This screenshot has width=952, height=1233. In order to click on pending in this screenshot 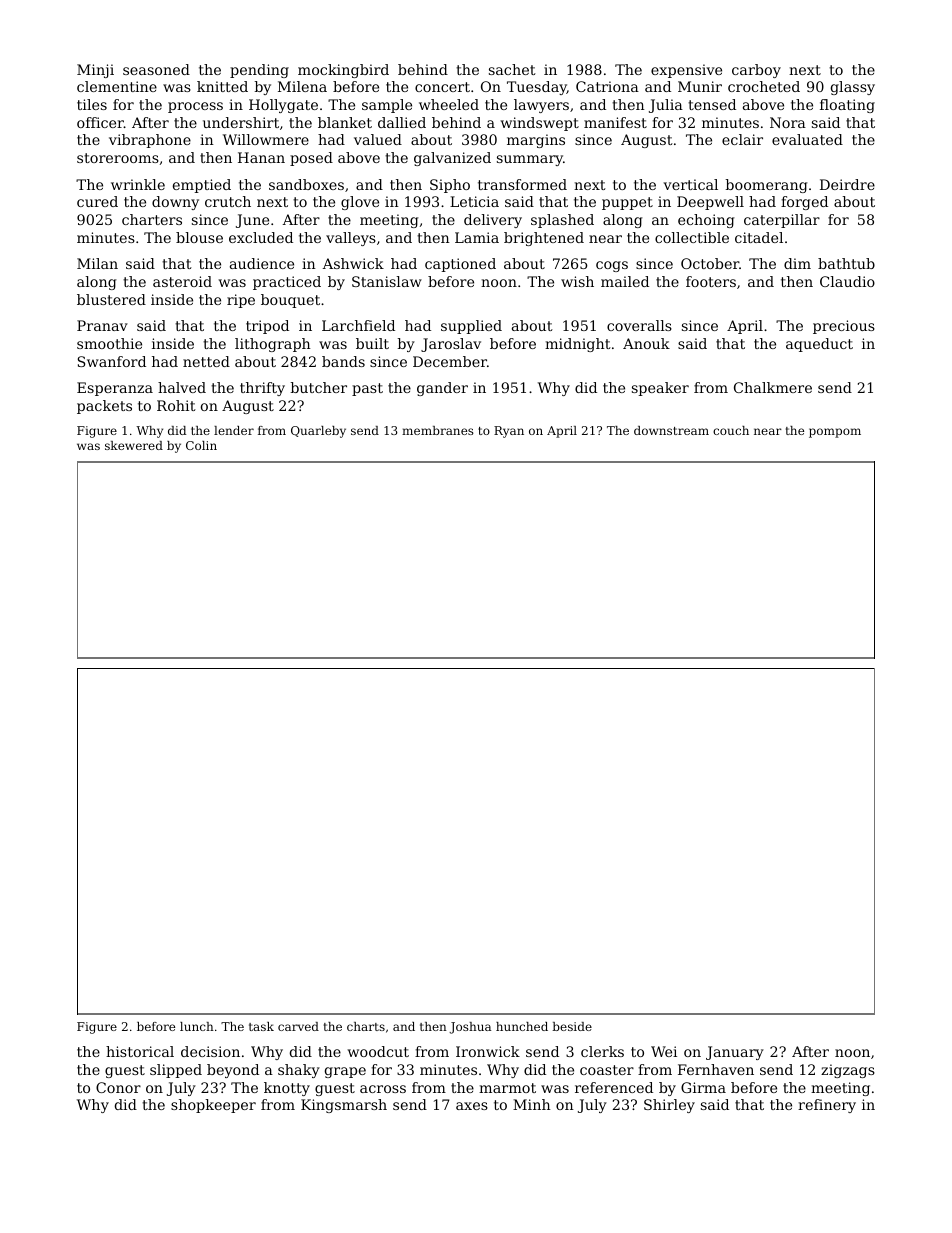, I will do `click(259, 71)`.
